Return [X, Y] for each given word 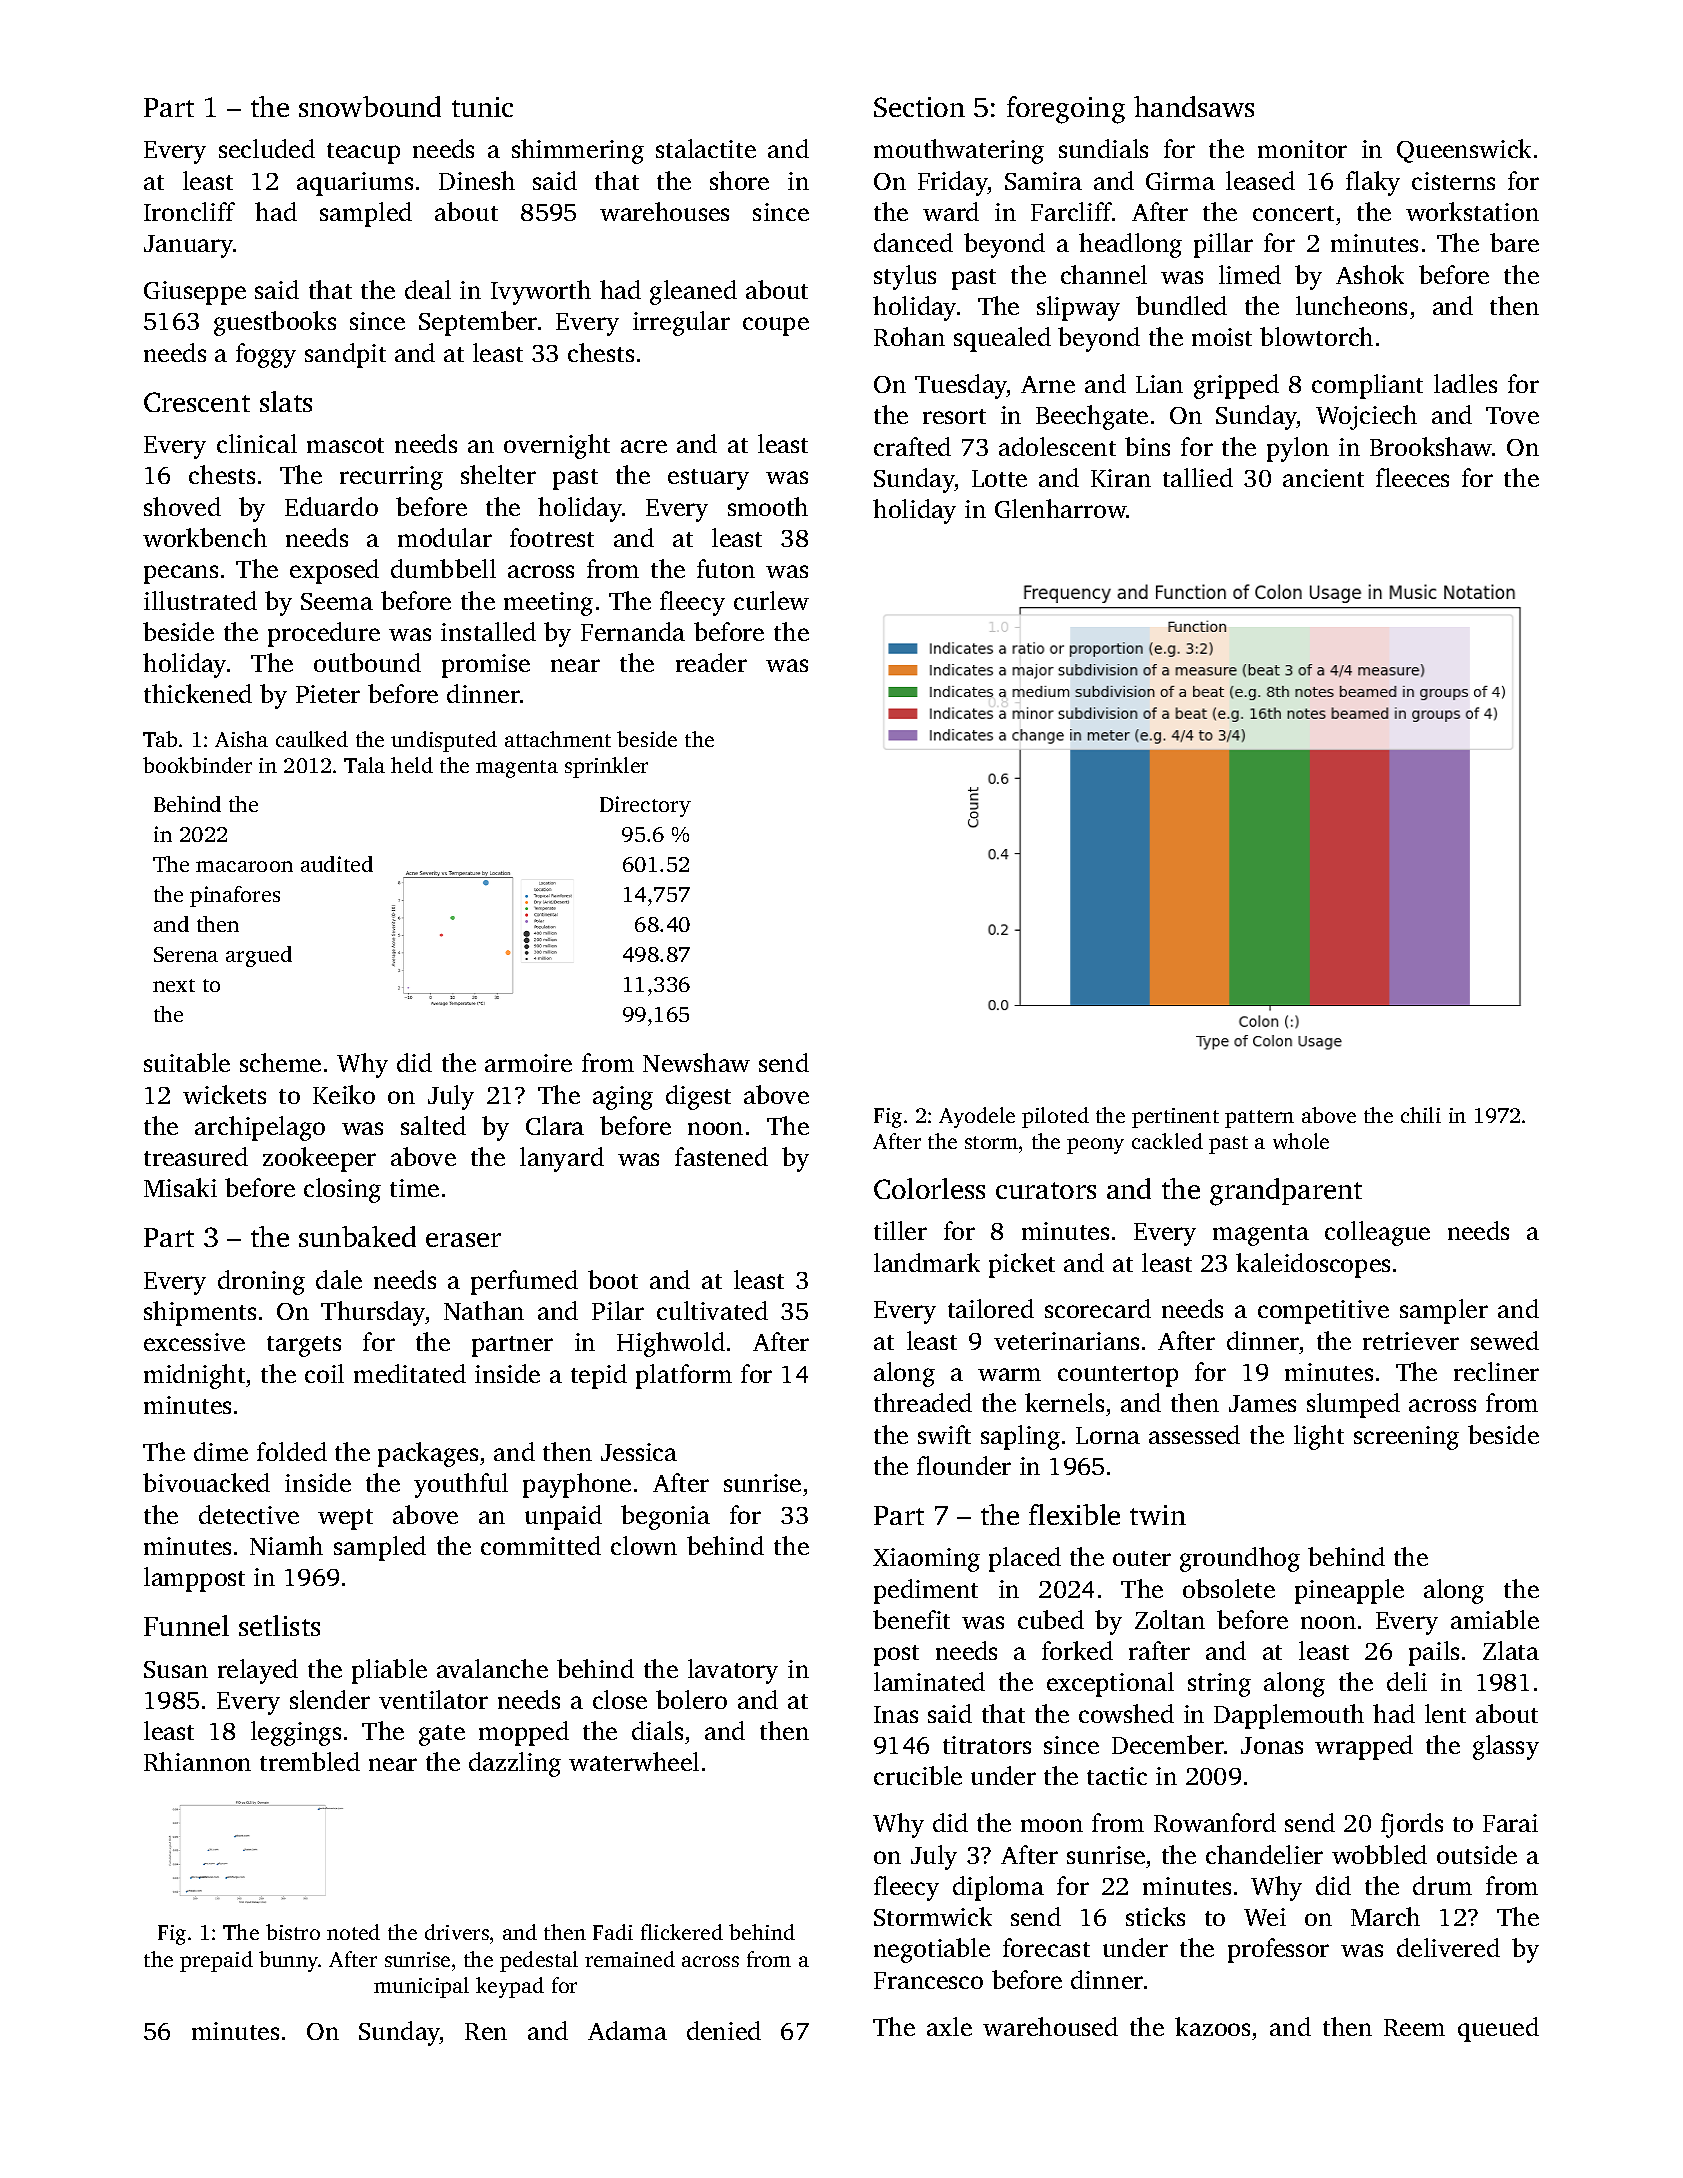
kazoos [1212, 2026]
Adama [627, 2030]
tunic [482, 107]
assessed [1194, 1434]
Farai [1510, 1823]
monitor [1302, 149]
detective [249, 1514]
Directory [645, 806]
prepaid [216, 1961]
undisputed [444, 741]
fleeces [1412, 477]
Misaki [180, 1187]
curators [1046, 1190]
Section [919, 107]
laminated [929, 1681]
